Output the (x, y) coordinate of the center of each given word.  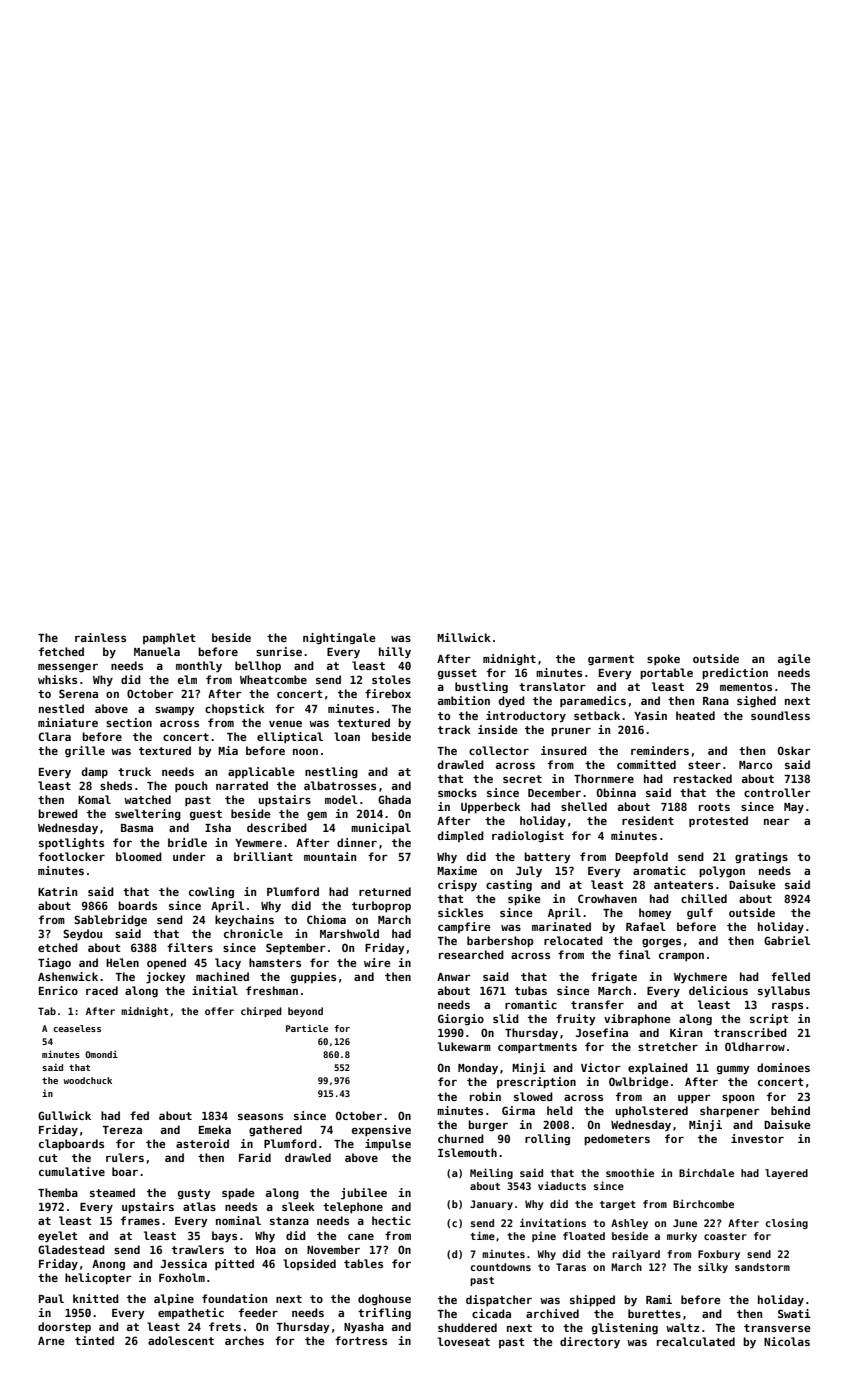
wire (377, 962)
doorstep (64, 1328)
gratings (761, 857)
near (777, 821)
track (454, 729)
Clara (55, 736)
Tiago (54, 963)
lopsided (309, 1264)
